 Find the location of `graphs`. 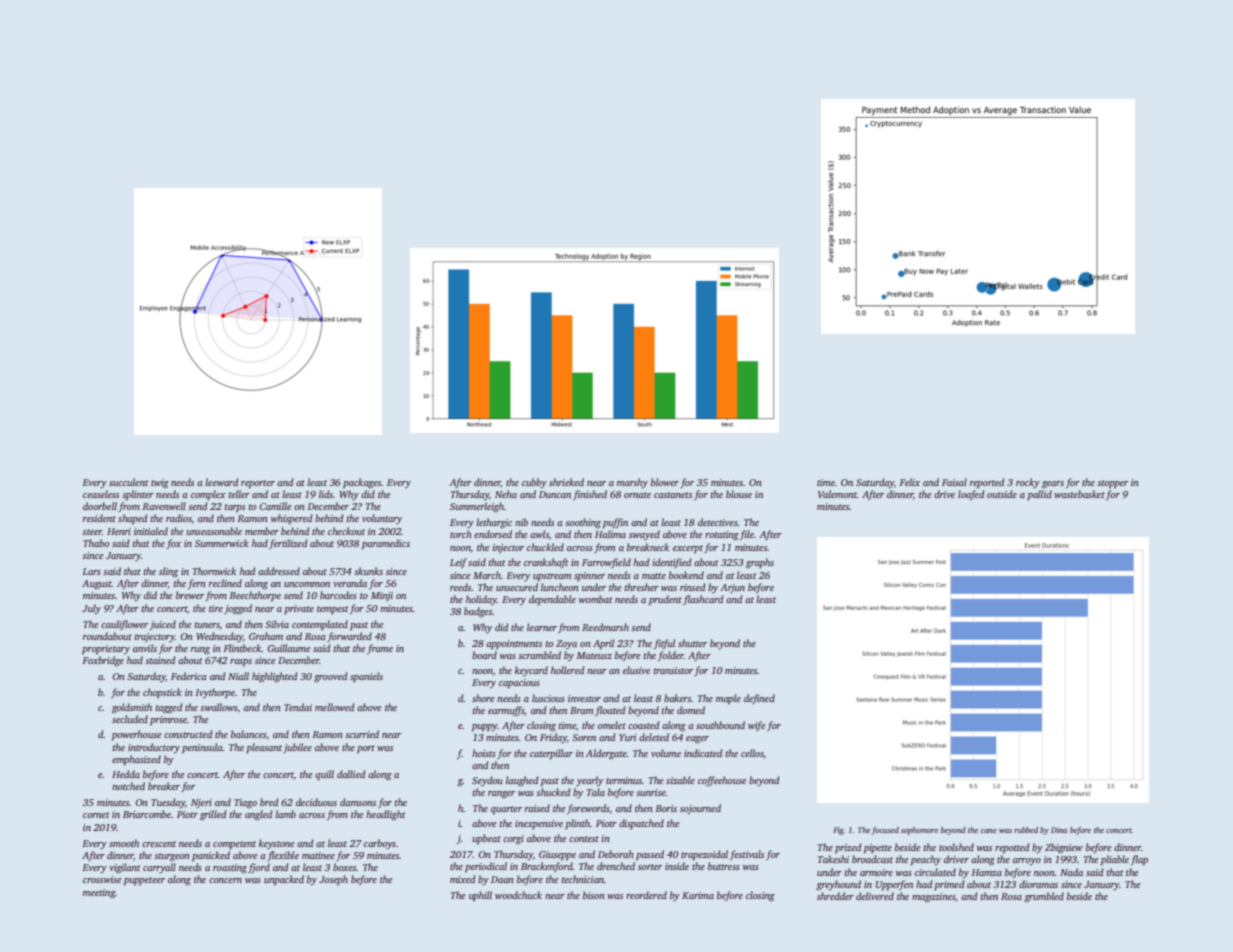

graphs is located at coordinates (760, 563).
